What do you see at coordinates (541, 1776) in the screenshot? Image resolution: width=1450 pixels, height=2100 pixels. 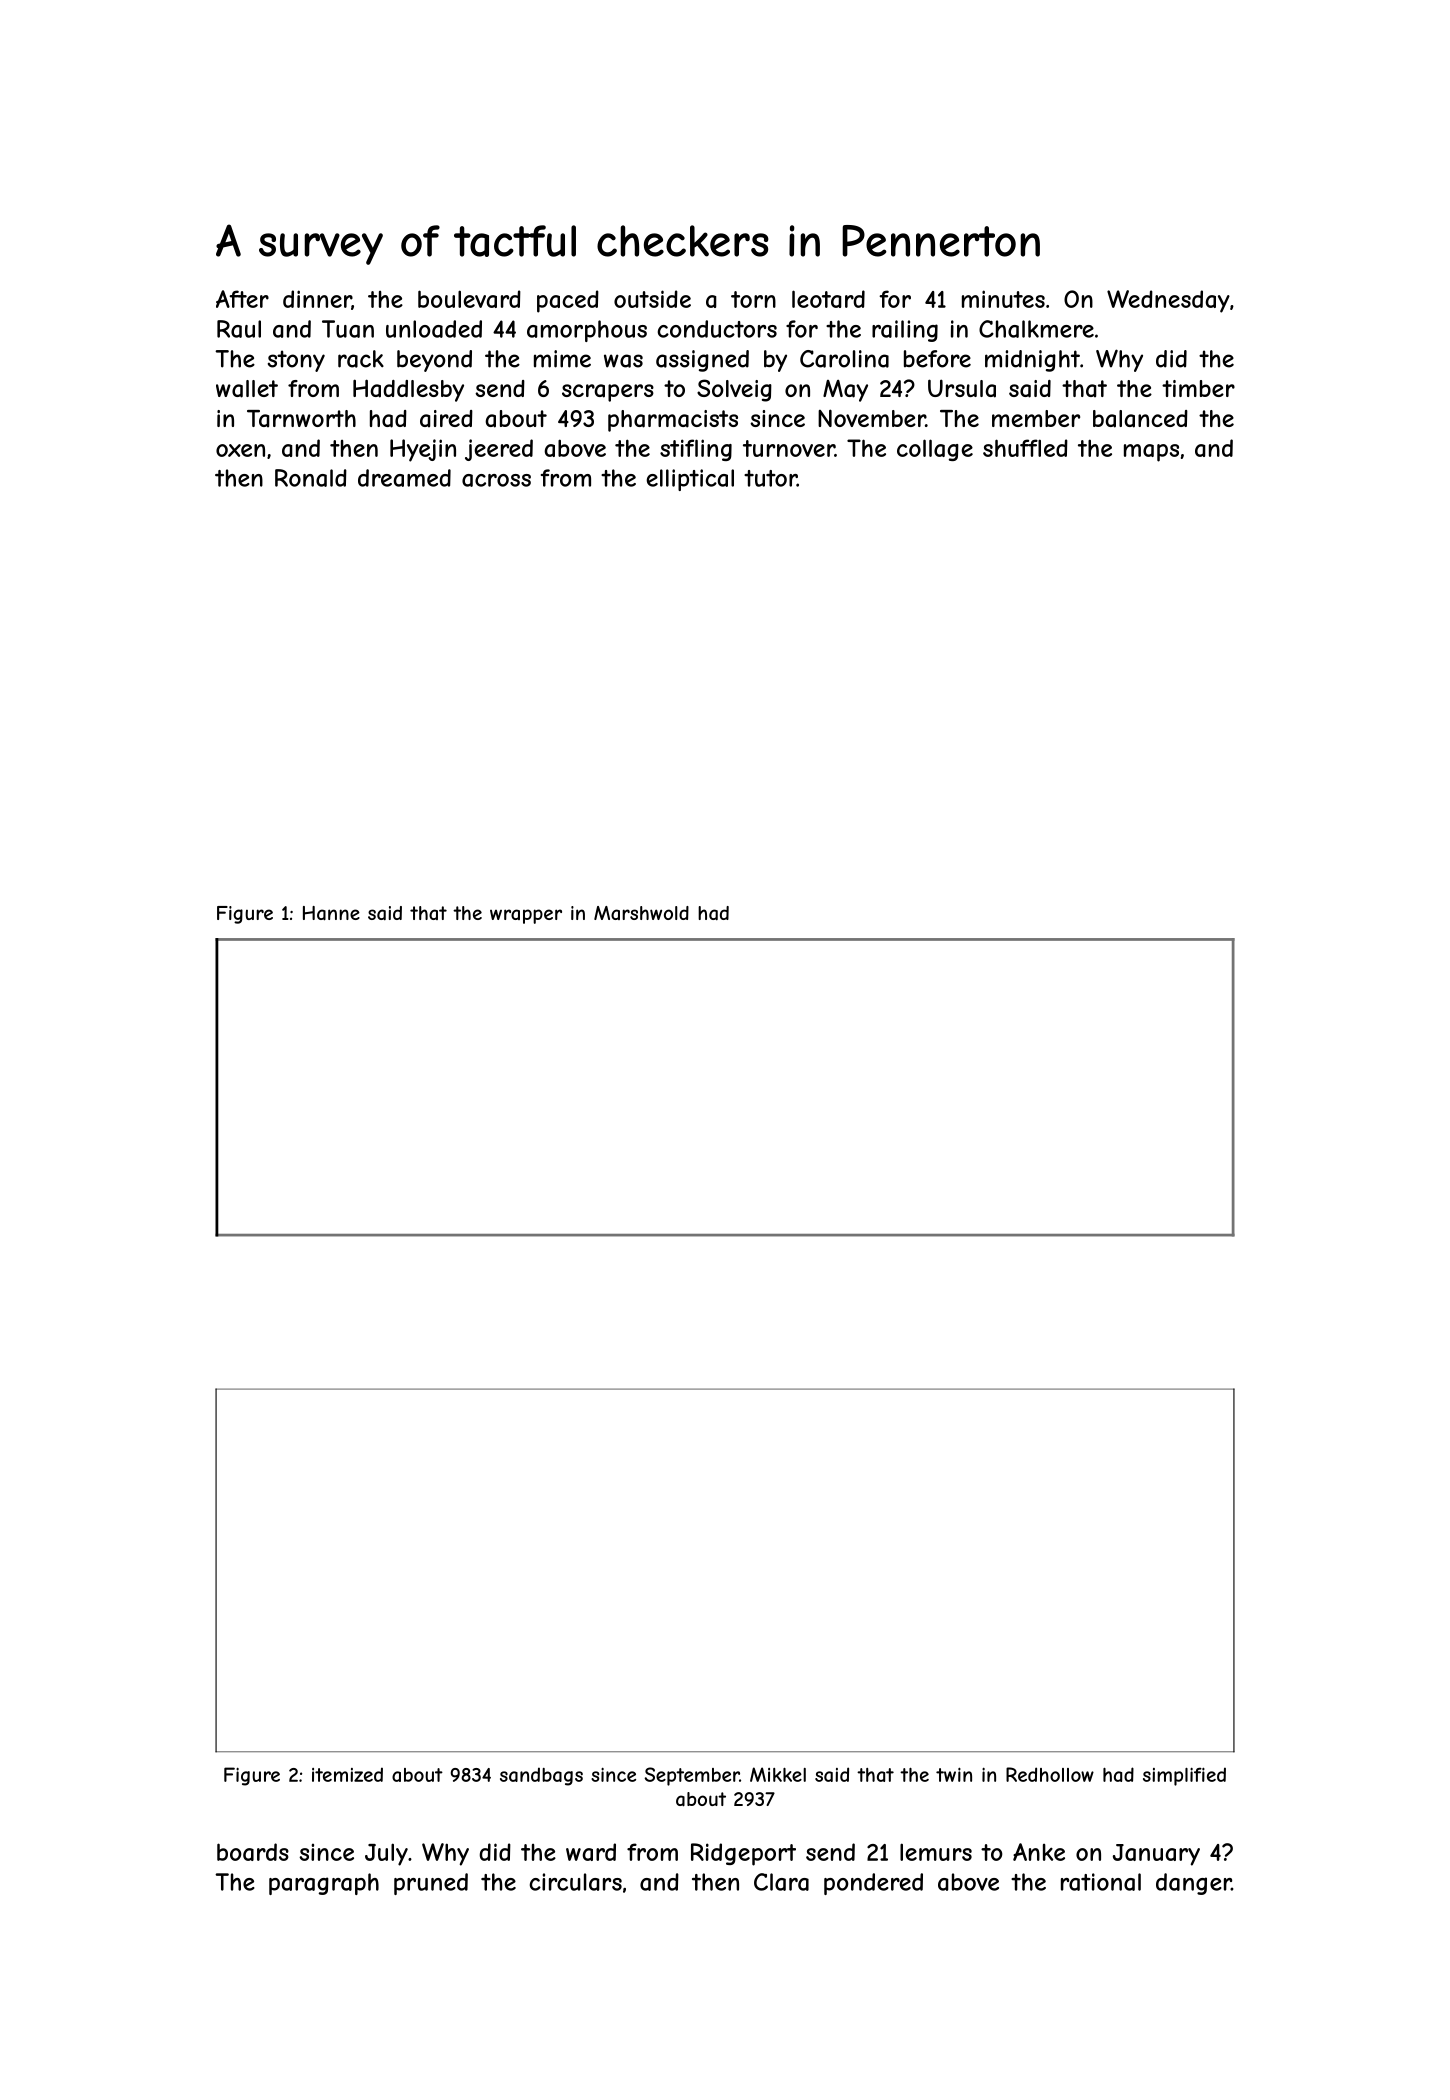 I see `sandbags` at bounding box center [541, 1776].
